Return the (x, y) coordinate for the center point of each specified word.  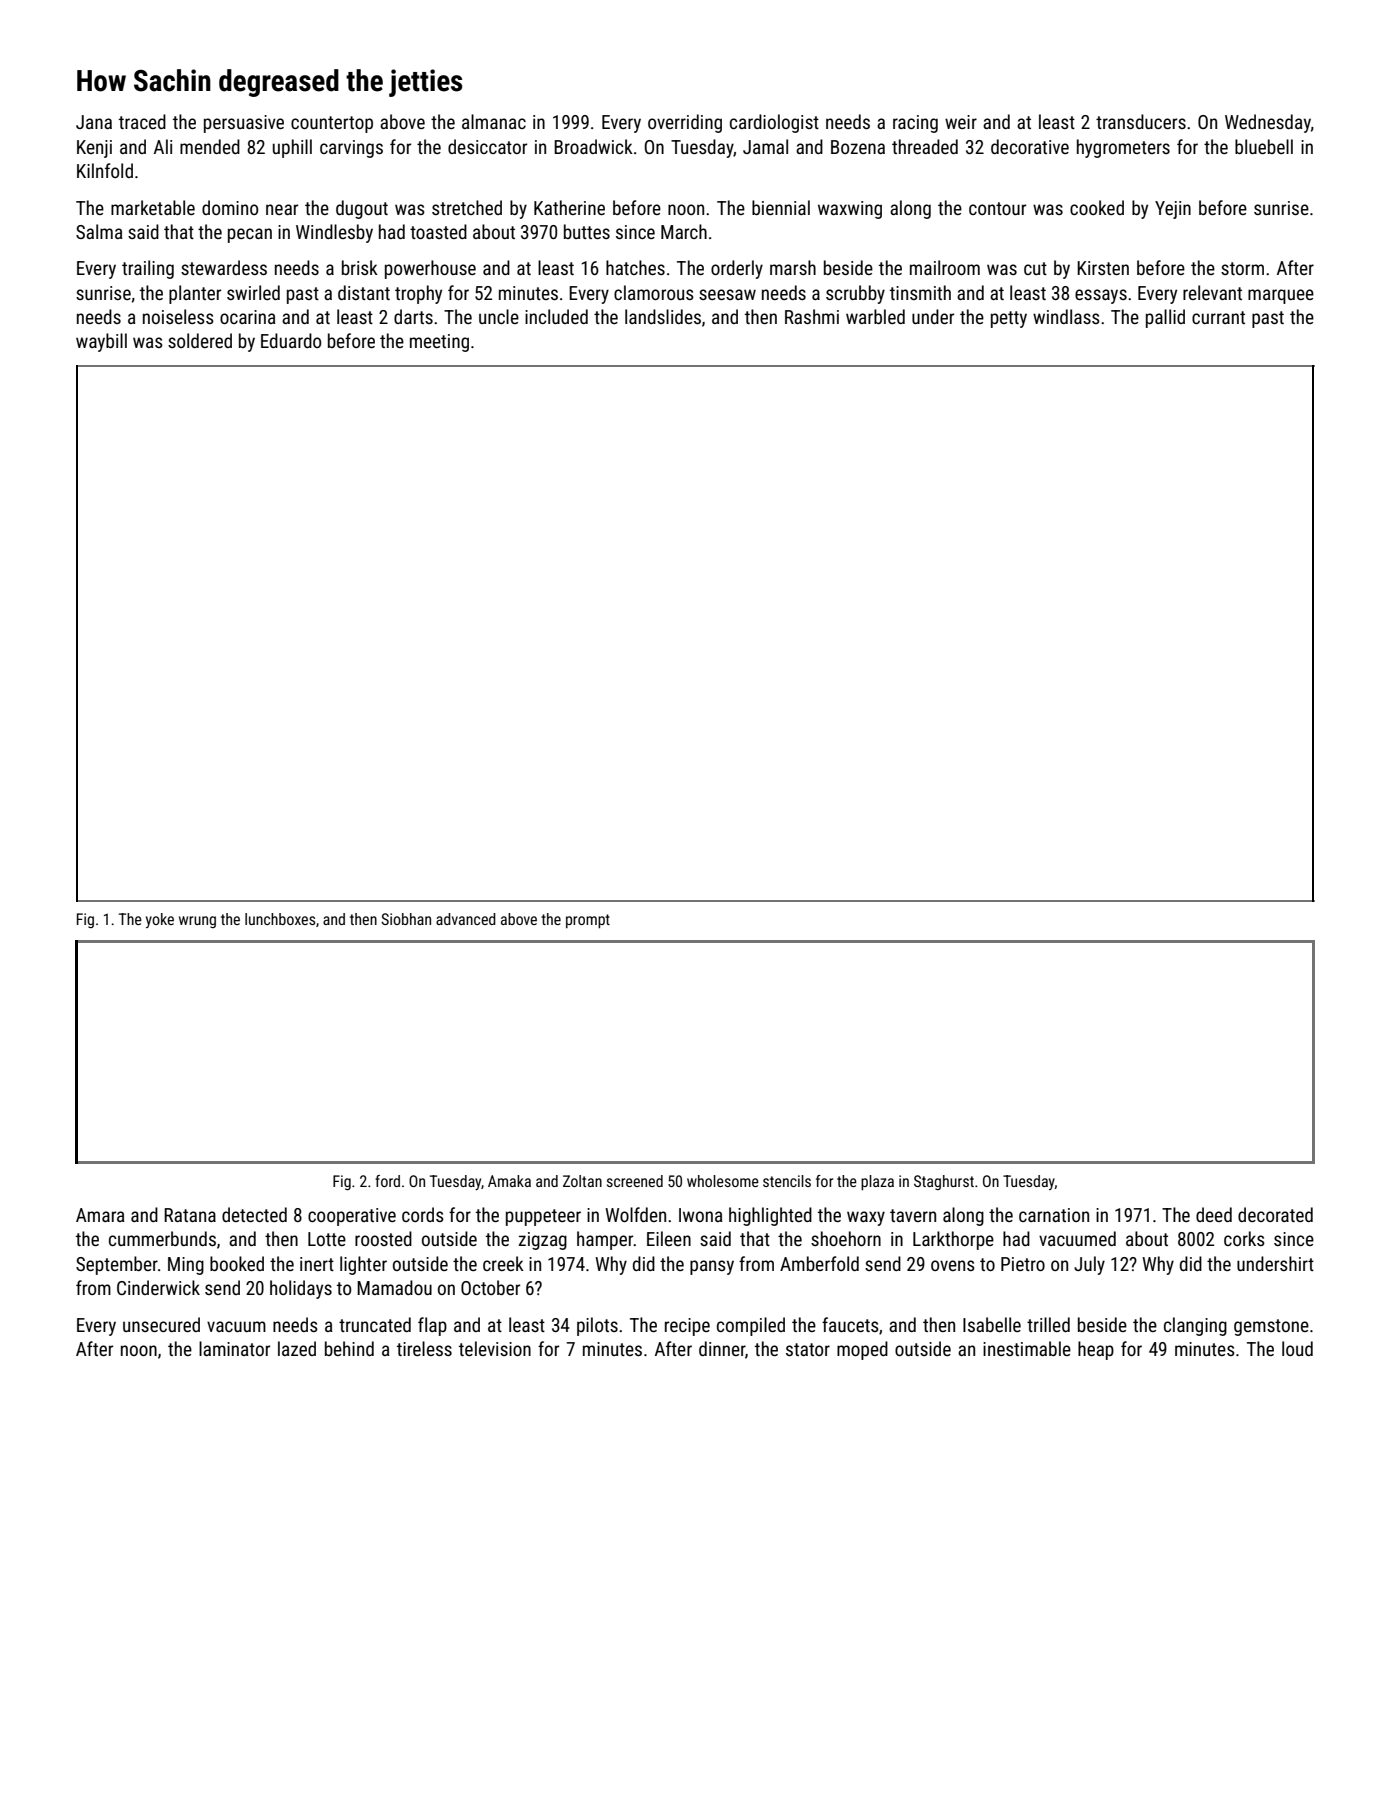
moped (862, 1350)
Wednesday (1268, 123)
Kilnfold (105, 170)
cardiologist (774, 123)
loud (1297, 1348)
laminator (234, 1348)
